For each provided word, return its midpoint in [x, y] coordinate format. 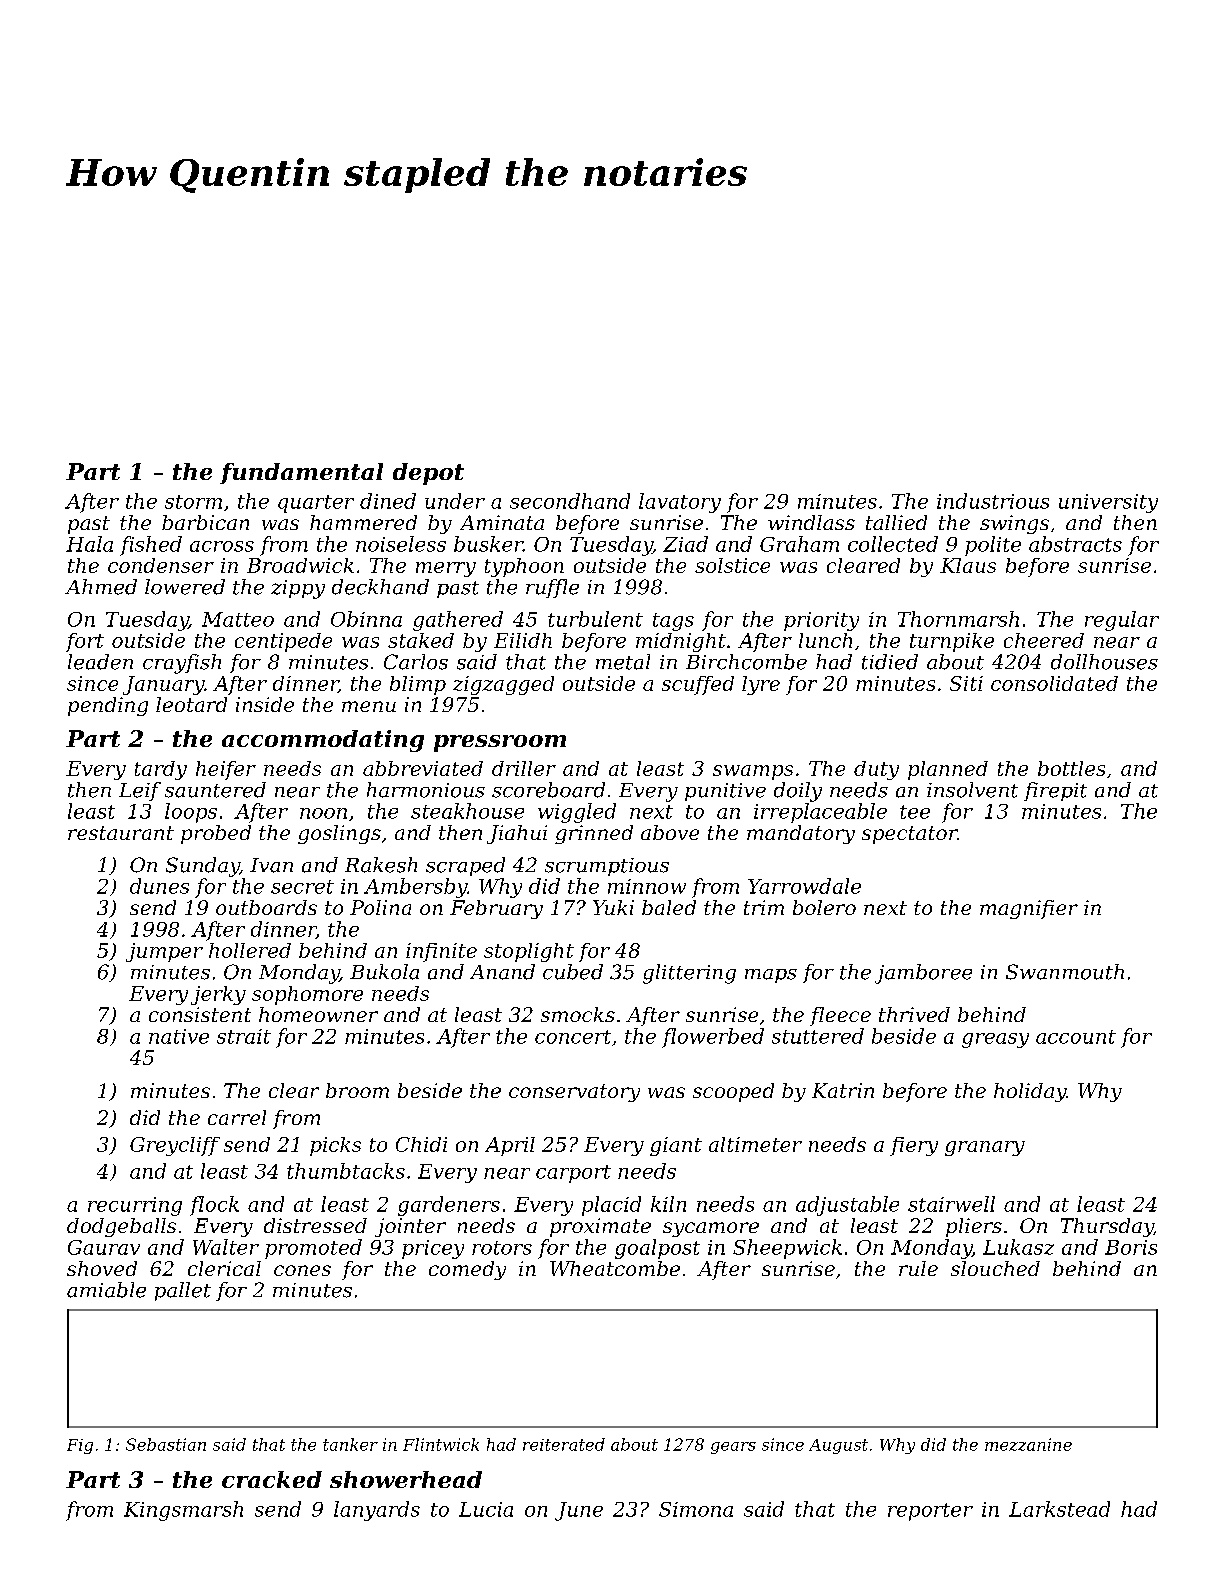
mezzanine [1028, 1444]
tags [673, 622]
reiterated [564, 1444]
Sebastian [166, 1444]
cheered [1044, 640]
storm [193, 502]
